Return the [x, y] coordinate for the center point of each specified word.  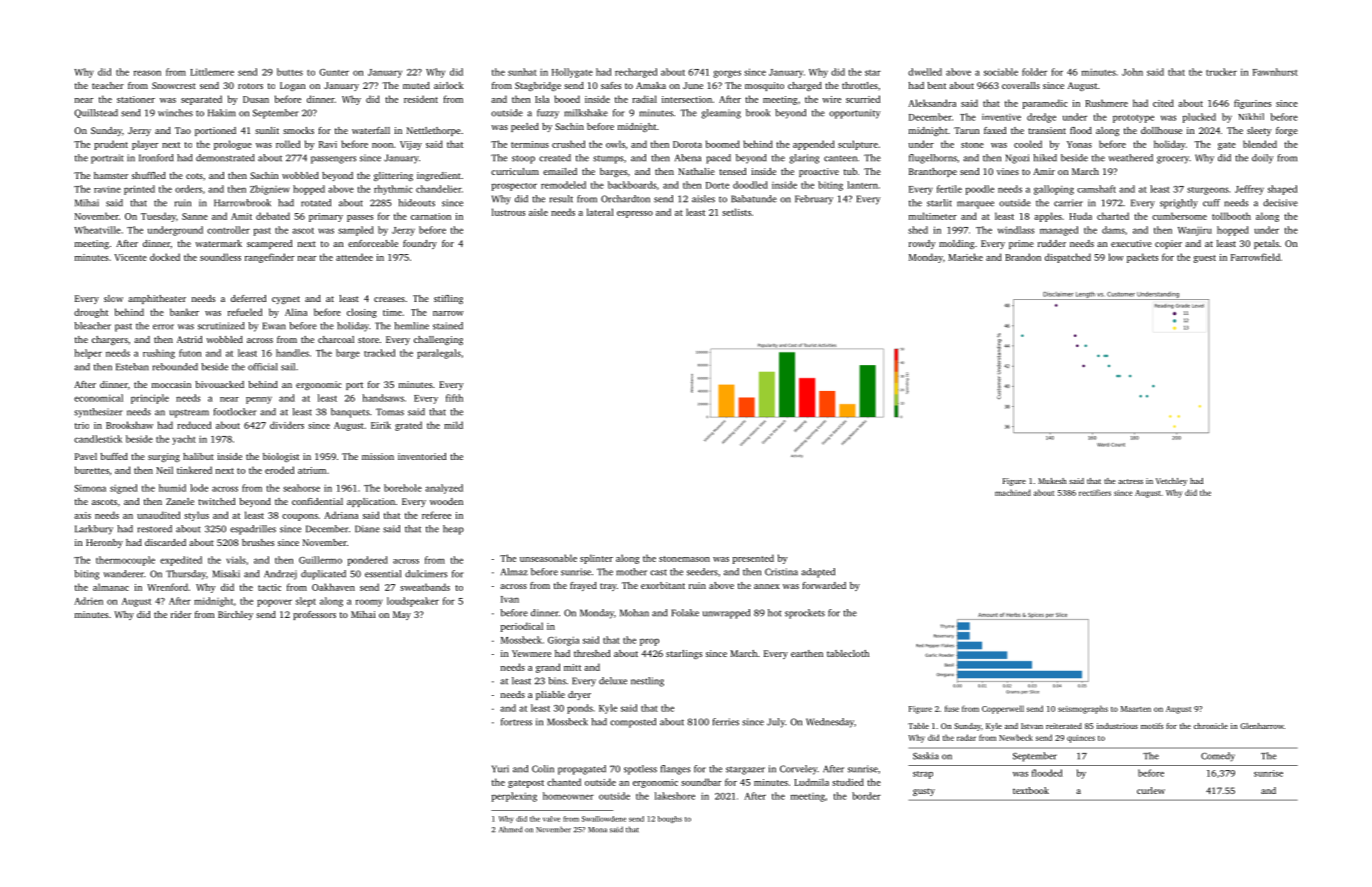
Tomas [390, 412]
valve [551, 819]
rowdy [922, 244]
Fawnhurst [1275, 72]
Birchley [235, 615]
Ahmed [510, 829]
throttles [860, 85]
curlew [1151, 790]
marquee [975, 205]
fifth [454, 398]
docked [165, 257]
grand [548, 668]
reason [147, 73]
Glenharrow [1262, 726]
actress [1130, 481]
